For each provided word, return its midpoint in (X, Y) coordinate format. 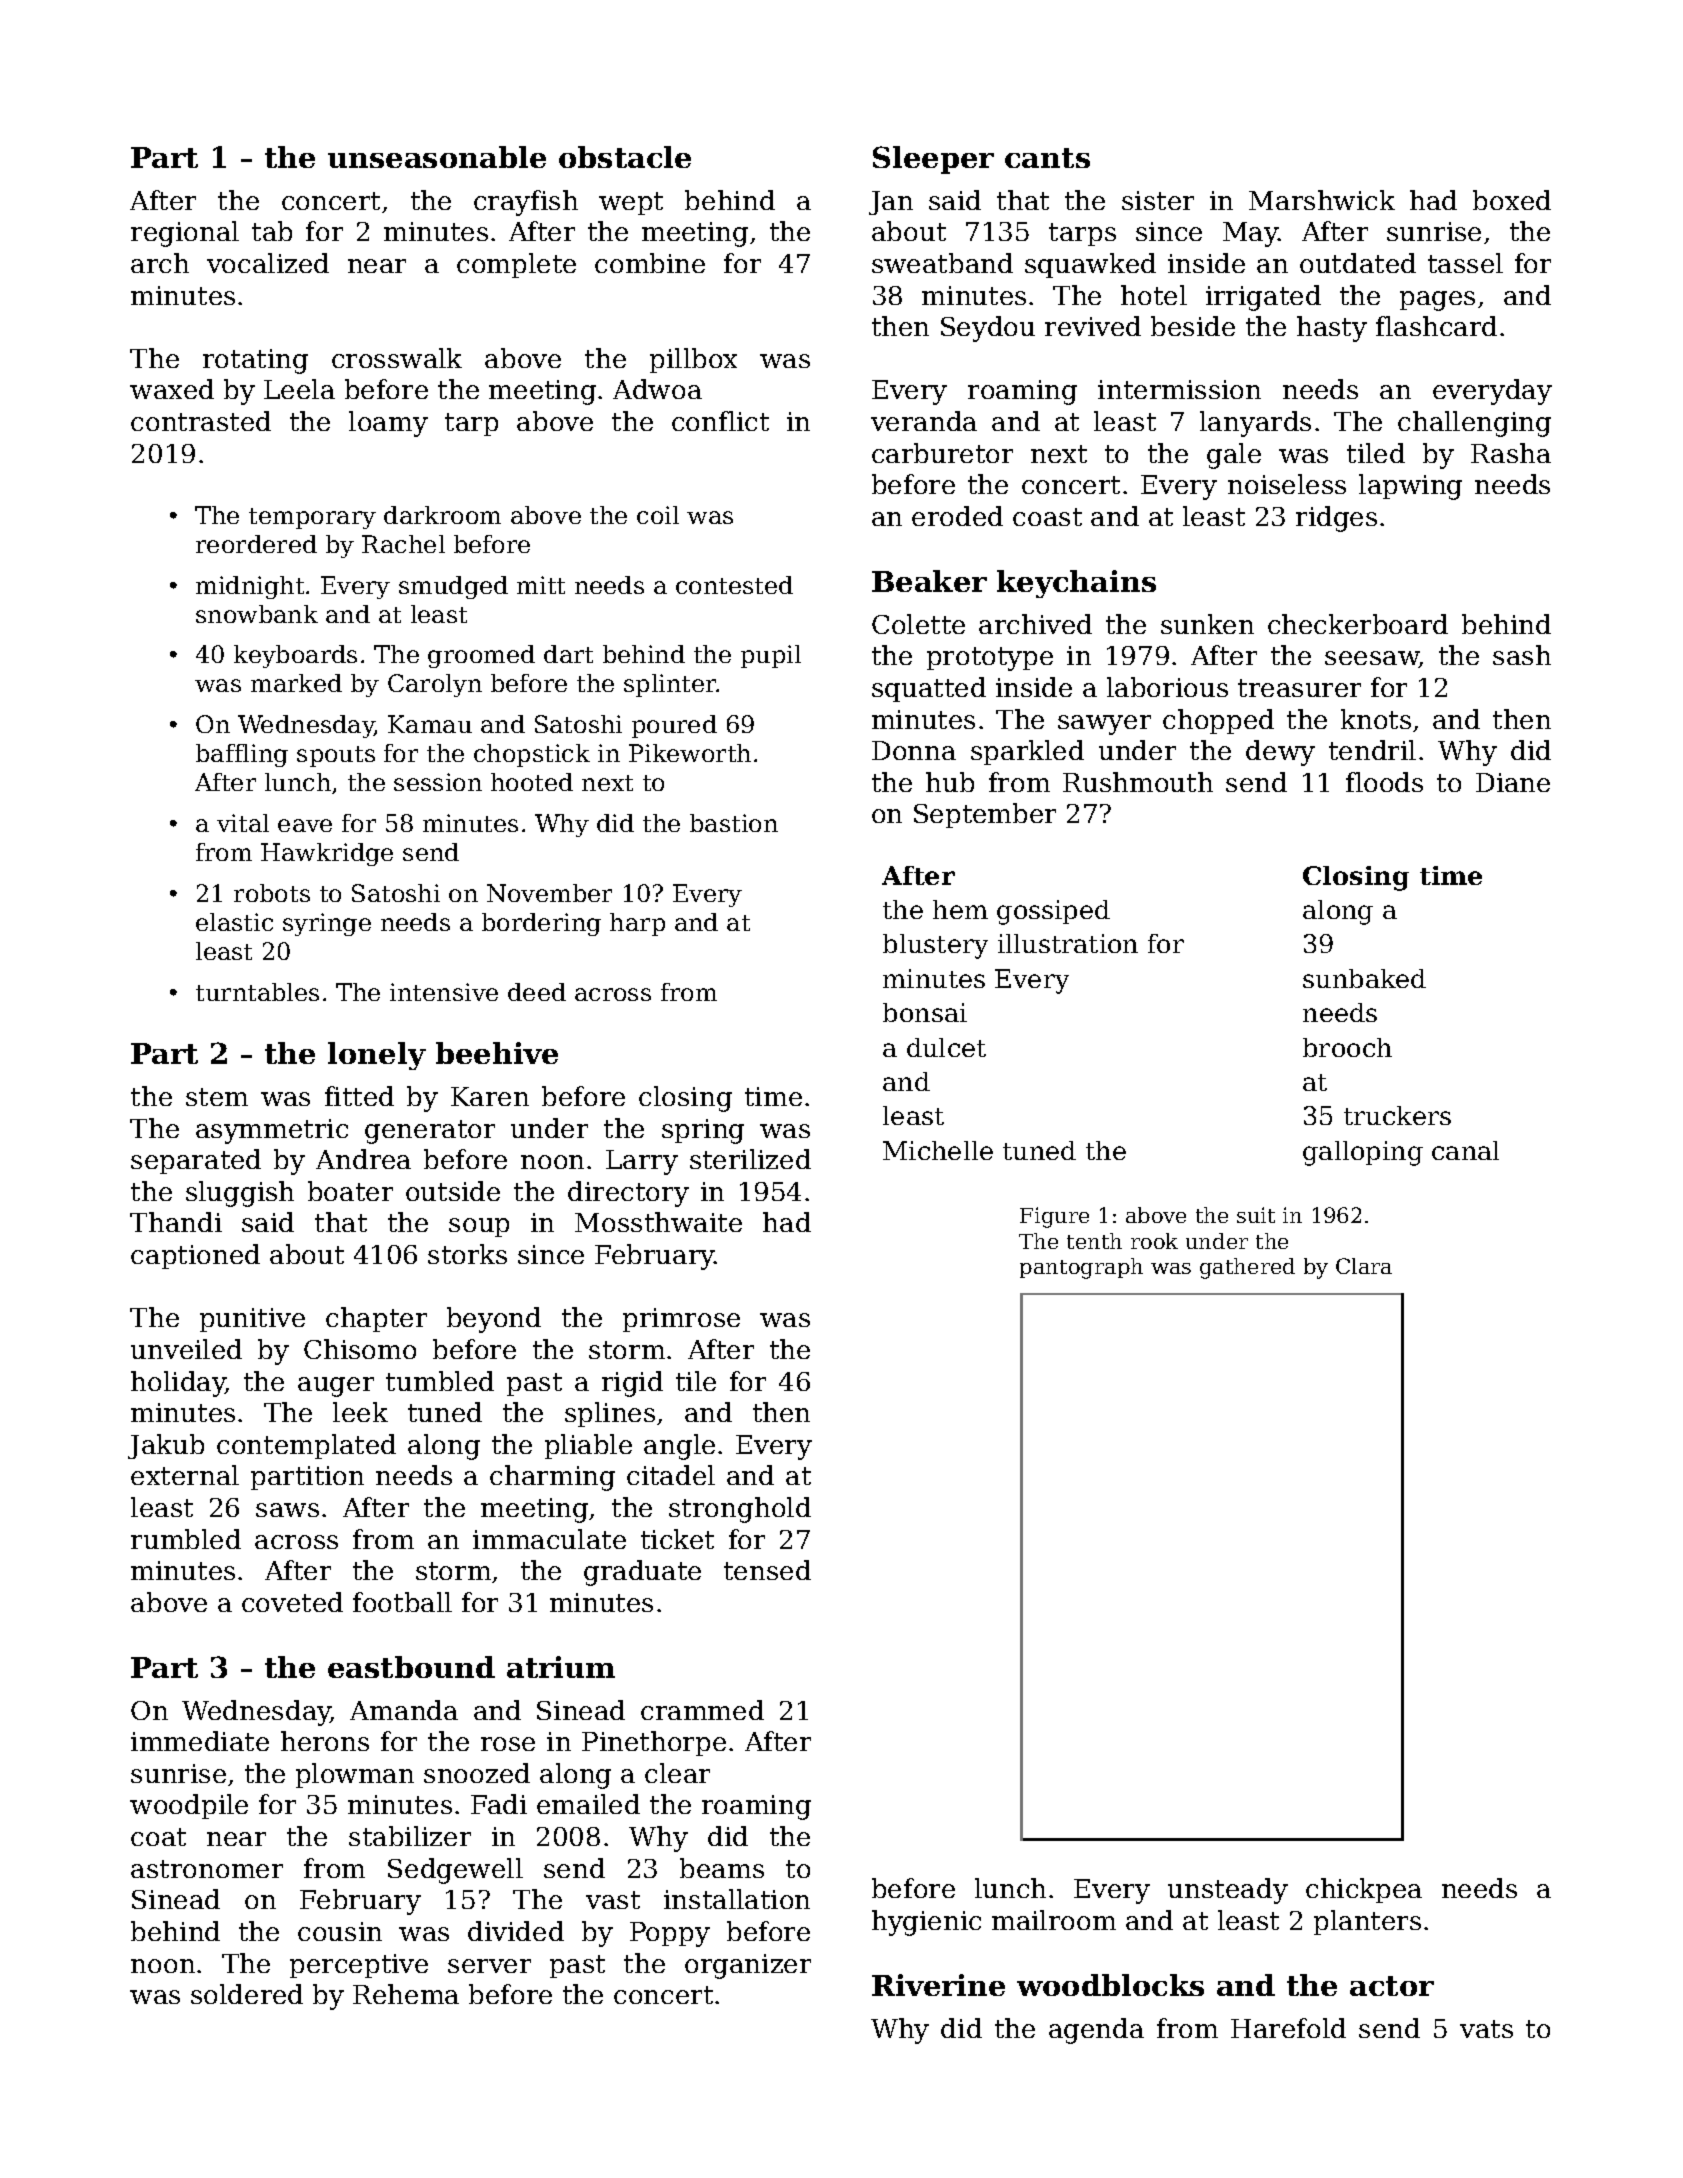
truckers (1397, 1115)
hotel (1154, 295)
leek (360, 1412)
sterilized (750, 1159)
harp (637, 924)
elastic (234, 922)
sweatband (942, 263)
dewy (1280, 753)
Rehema (406, 1994)
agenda (1096, 2031)
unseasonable (437, 157)
